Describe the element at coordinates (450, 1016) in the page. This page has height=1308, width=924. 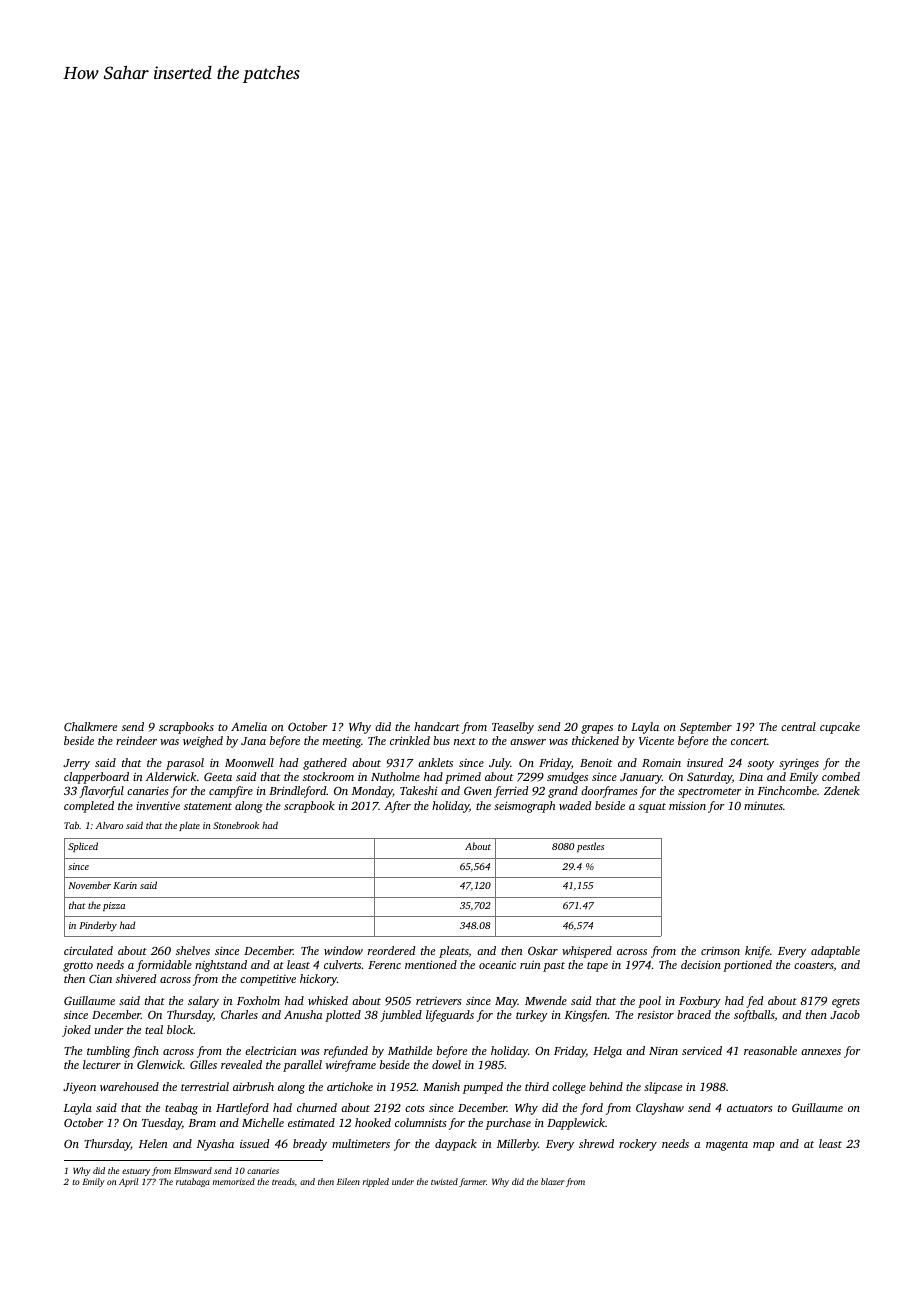
I see `lifeguards` at that location.
